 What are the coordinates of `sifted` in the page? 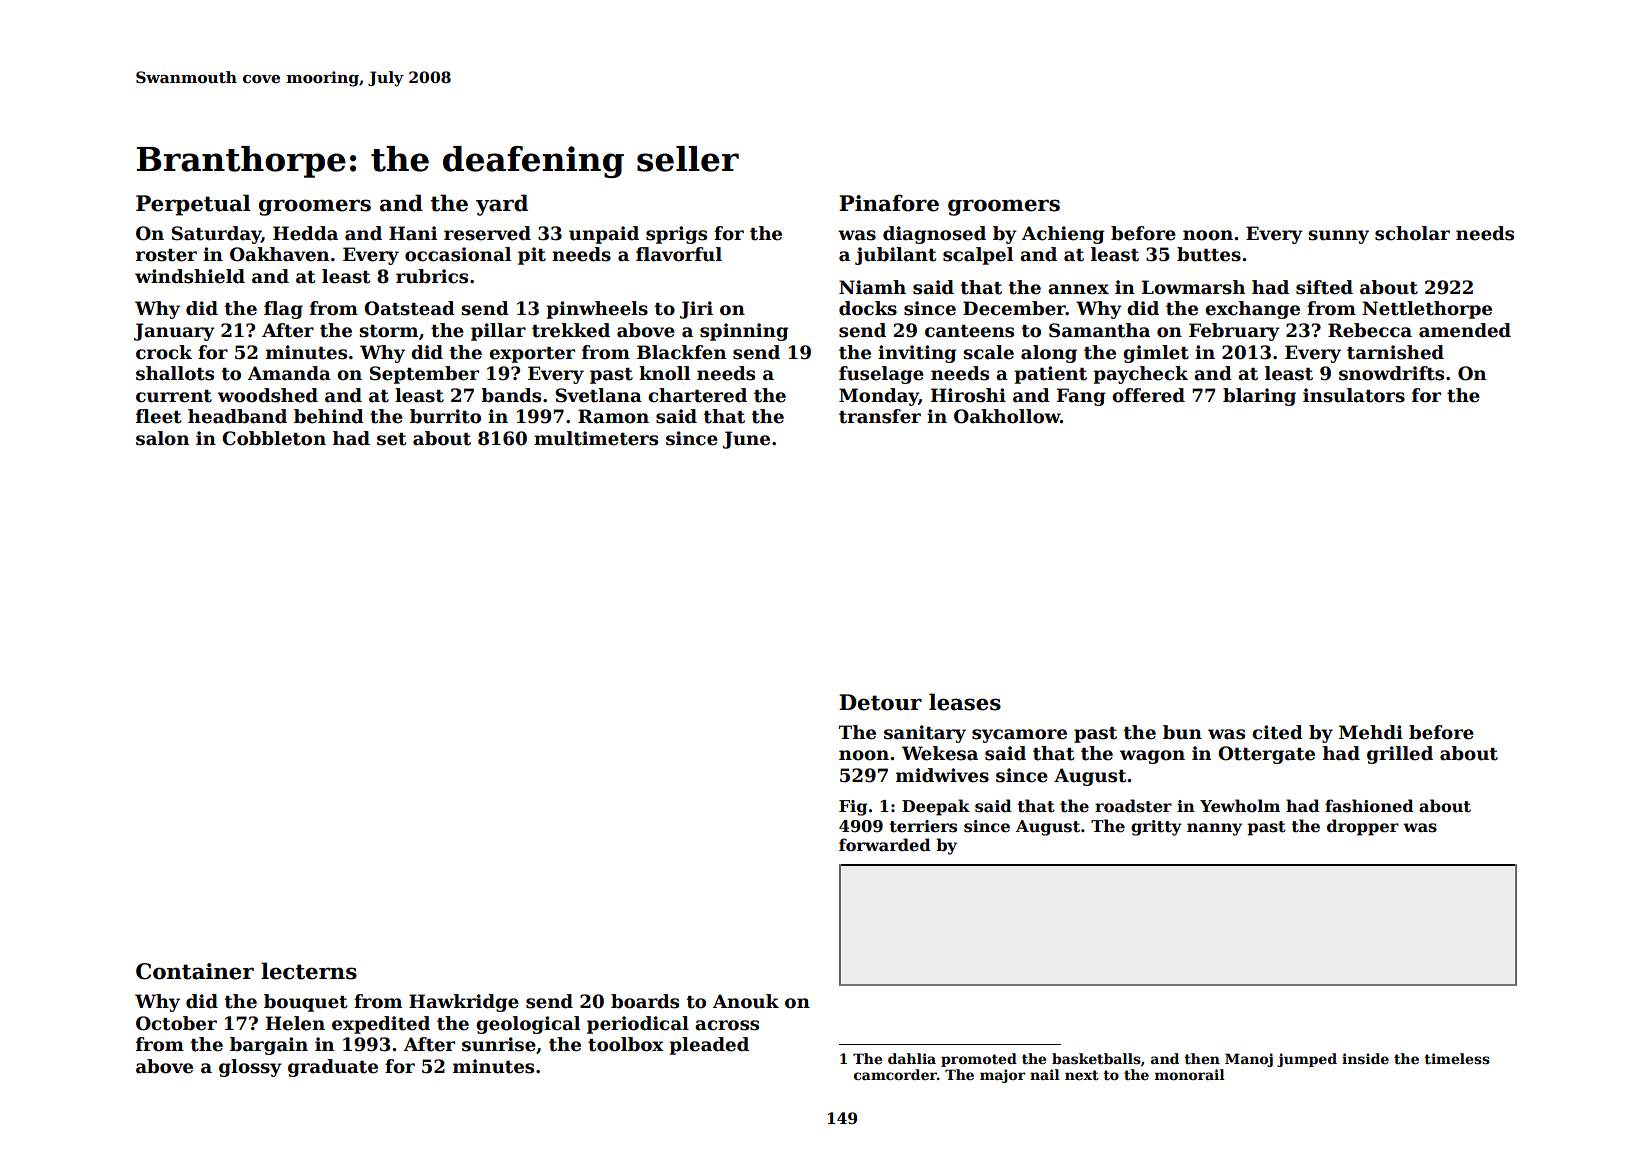 It's located at (1324, 287).
